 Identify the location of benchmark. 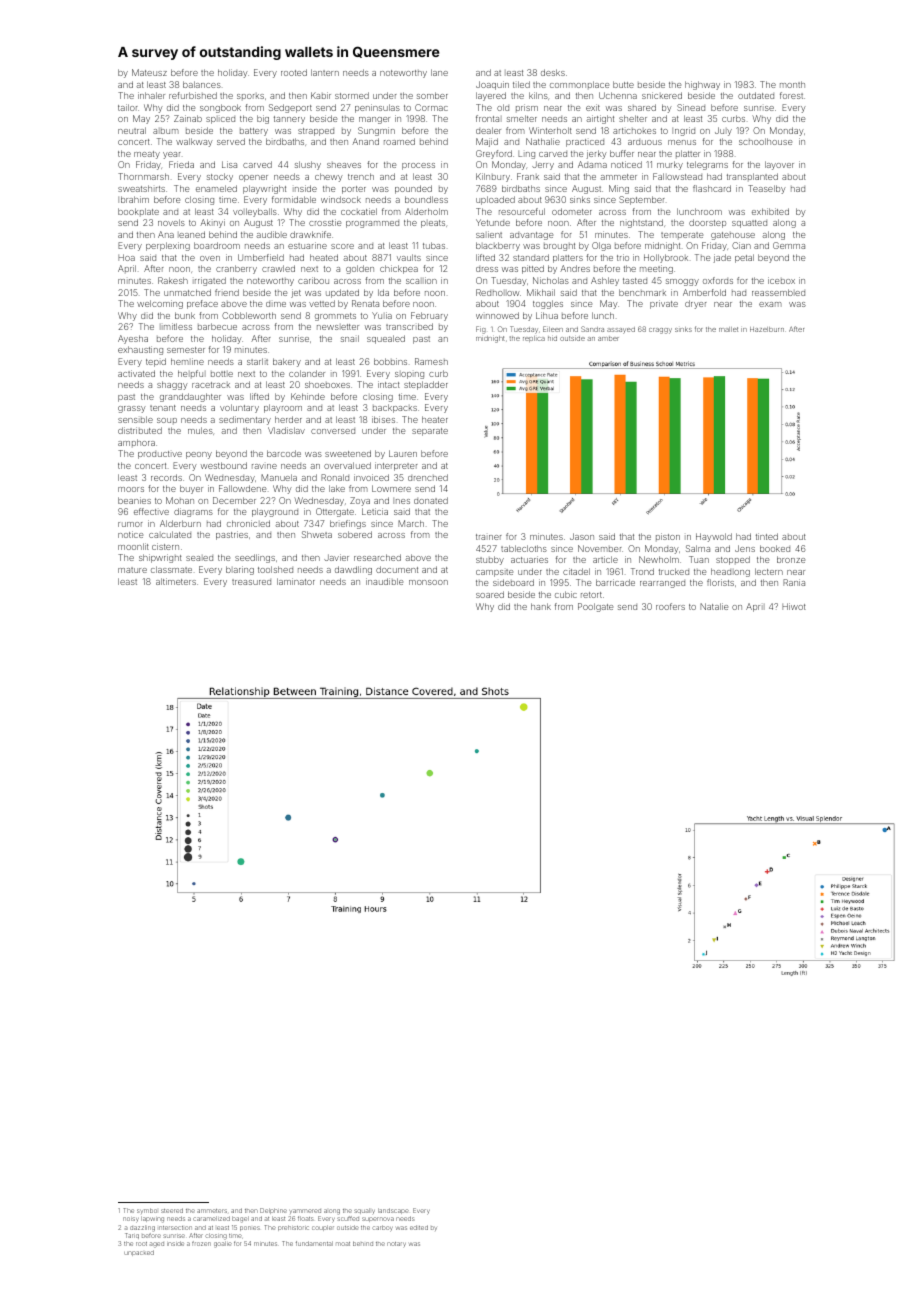
(642, 292).
